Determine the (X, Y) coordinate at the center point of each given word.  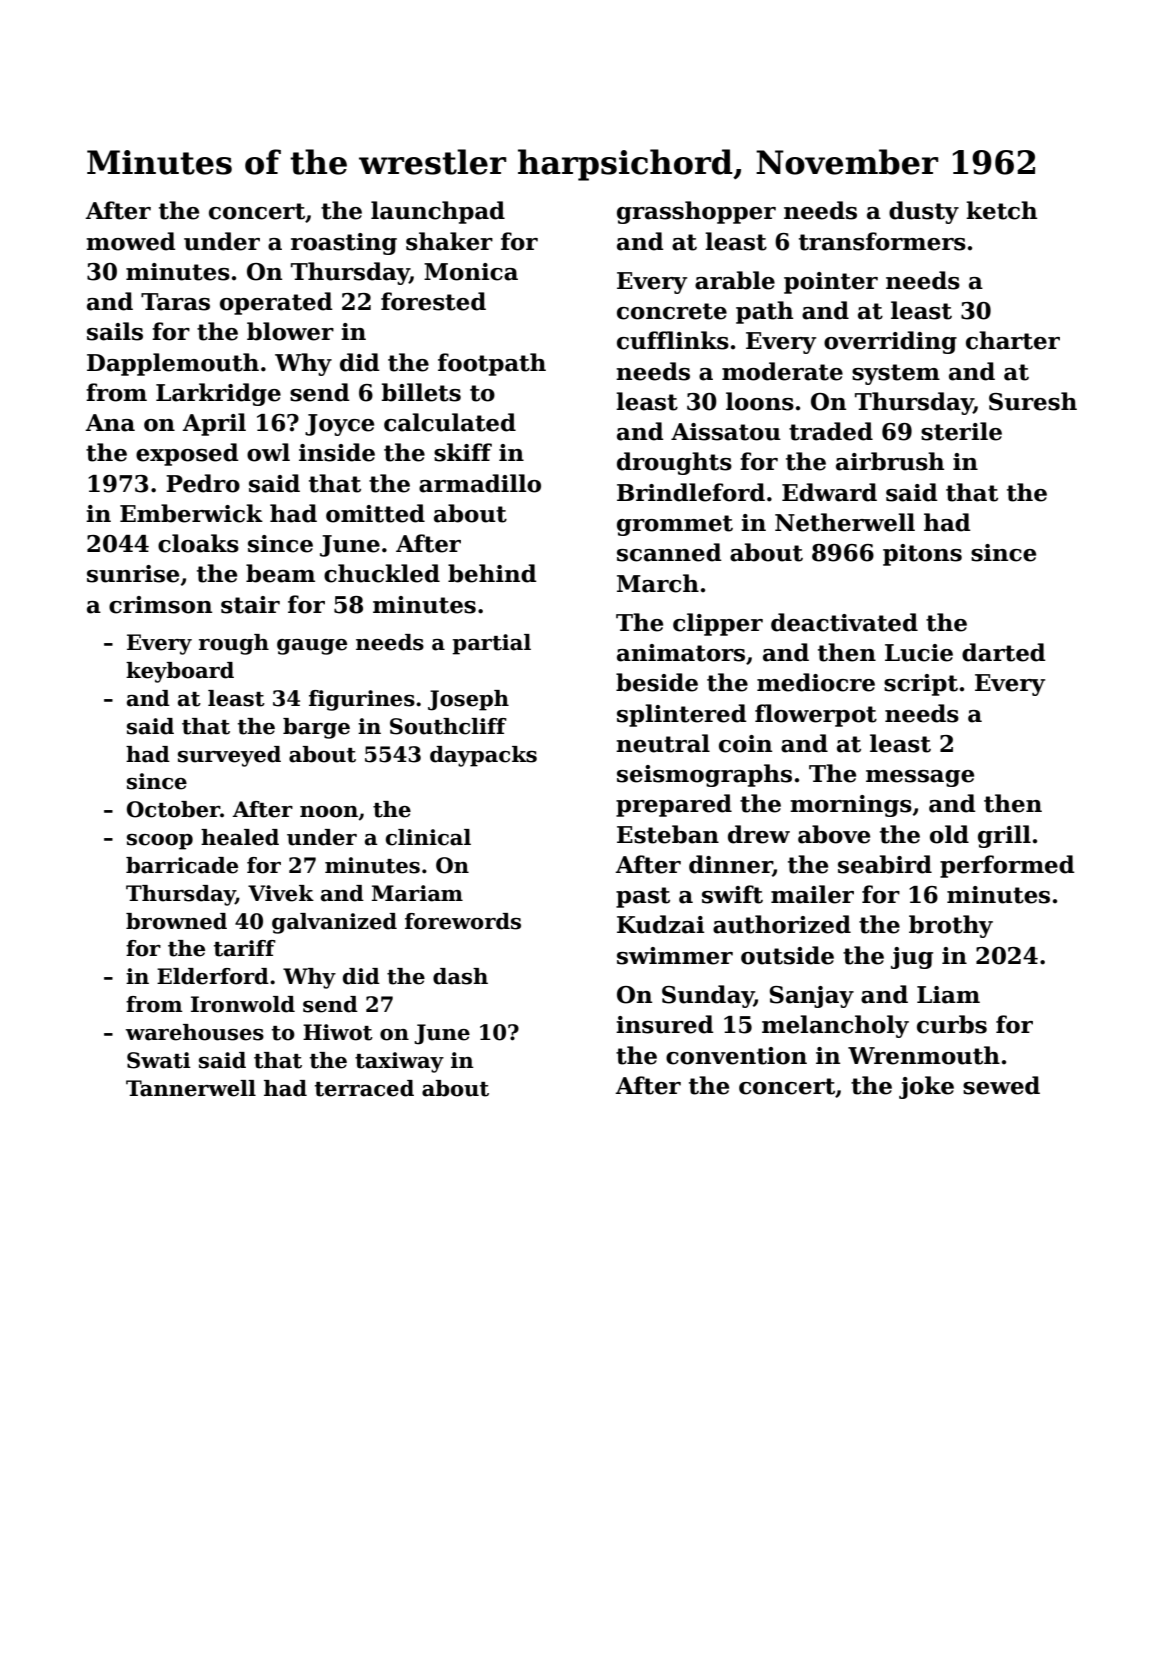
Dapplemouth (173, 364)
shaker (449, 241)
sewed (1001, 1085)
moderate (782, 371)
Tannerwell (191, 1088)
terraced (364, 1088)
